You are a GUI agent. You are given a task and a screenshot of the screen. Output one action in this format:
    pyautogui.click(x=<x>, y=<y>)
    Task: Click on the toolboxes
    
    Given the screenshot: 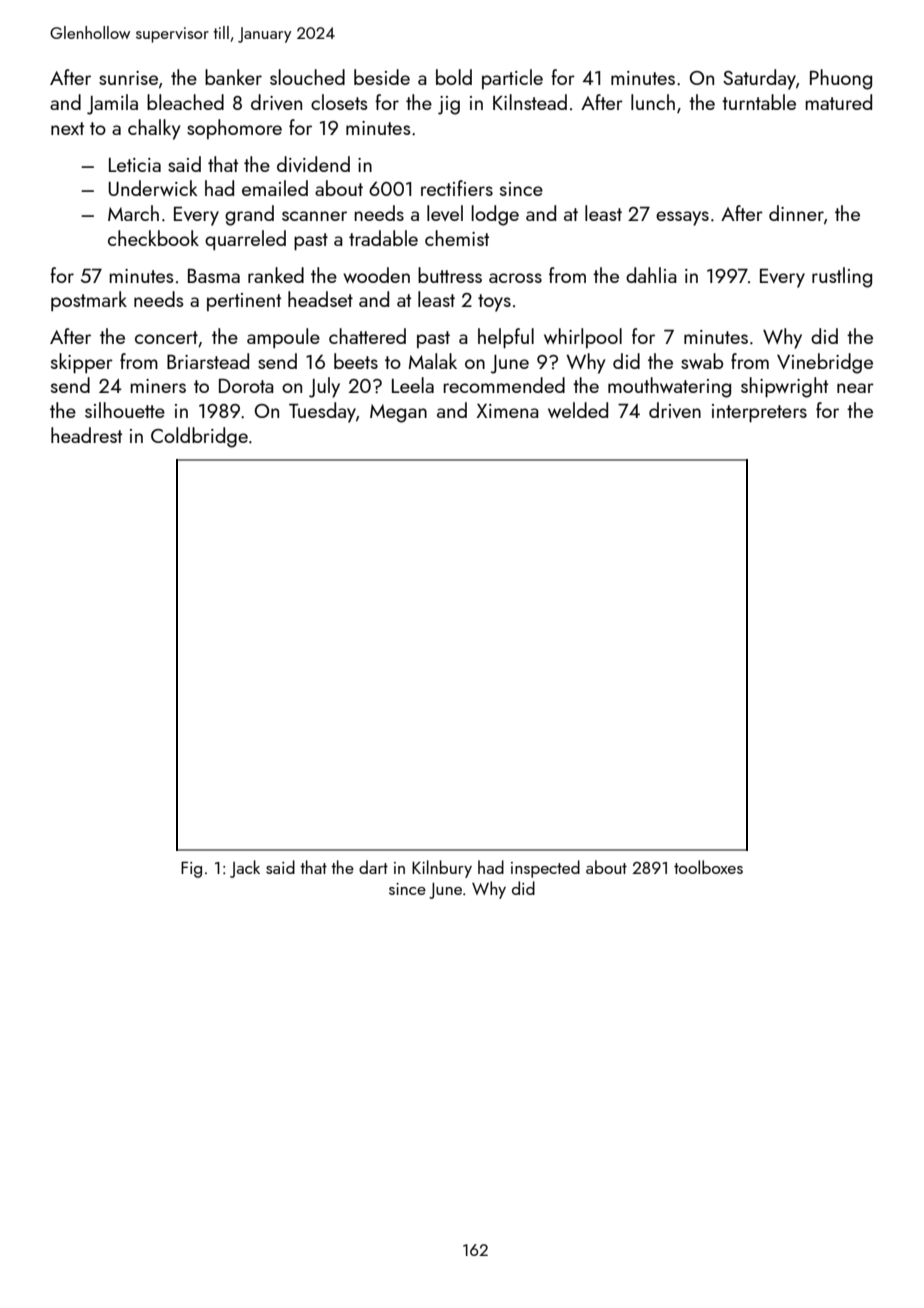 What is the action you would take?
    pyautogui.click(x=708, y=867)
